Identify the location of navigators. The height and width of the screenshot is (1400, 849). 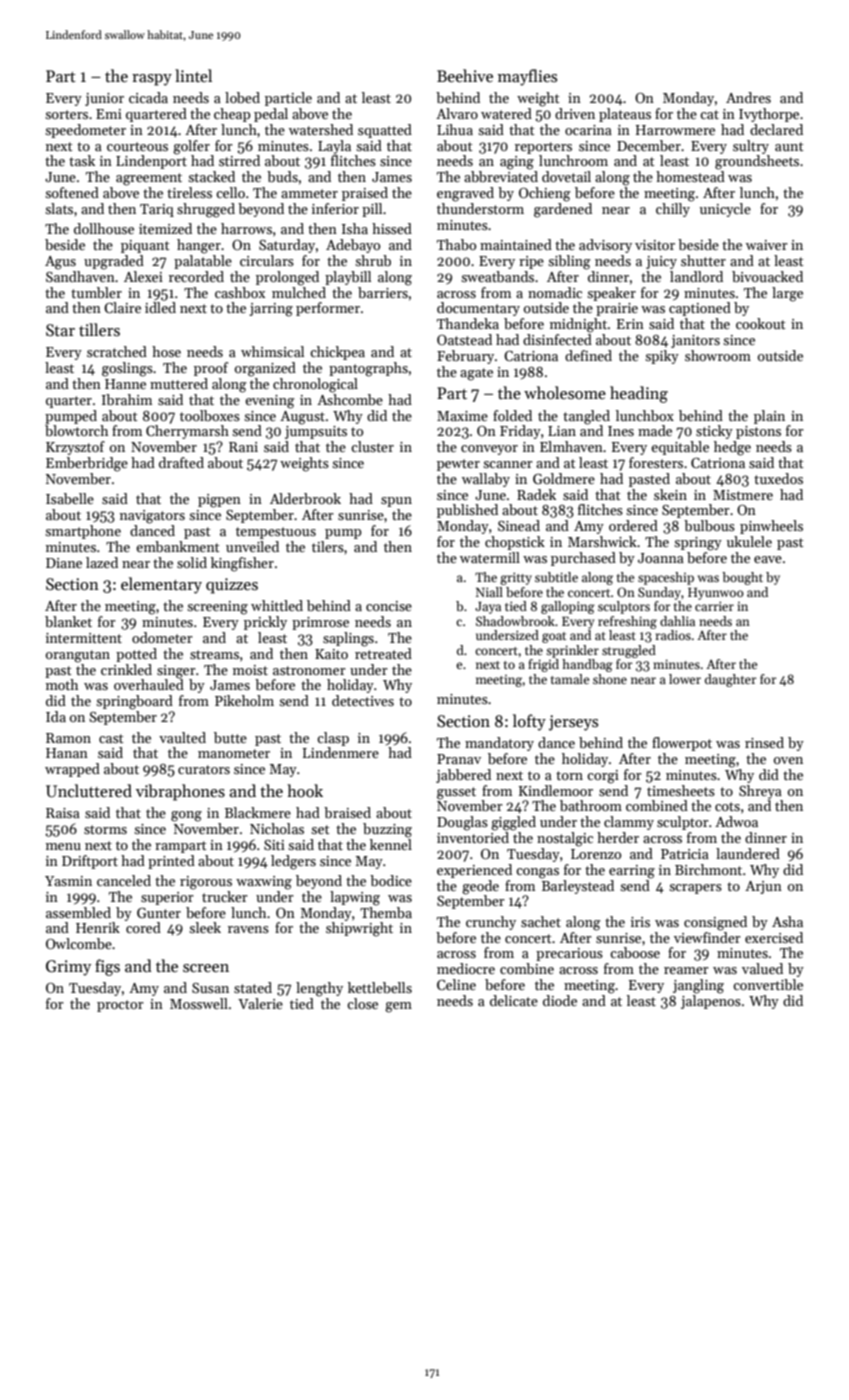
(152, 517).
